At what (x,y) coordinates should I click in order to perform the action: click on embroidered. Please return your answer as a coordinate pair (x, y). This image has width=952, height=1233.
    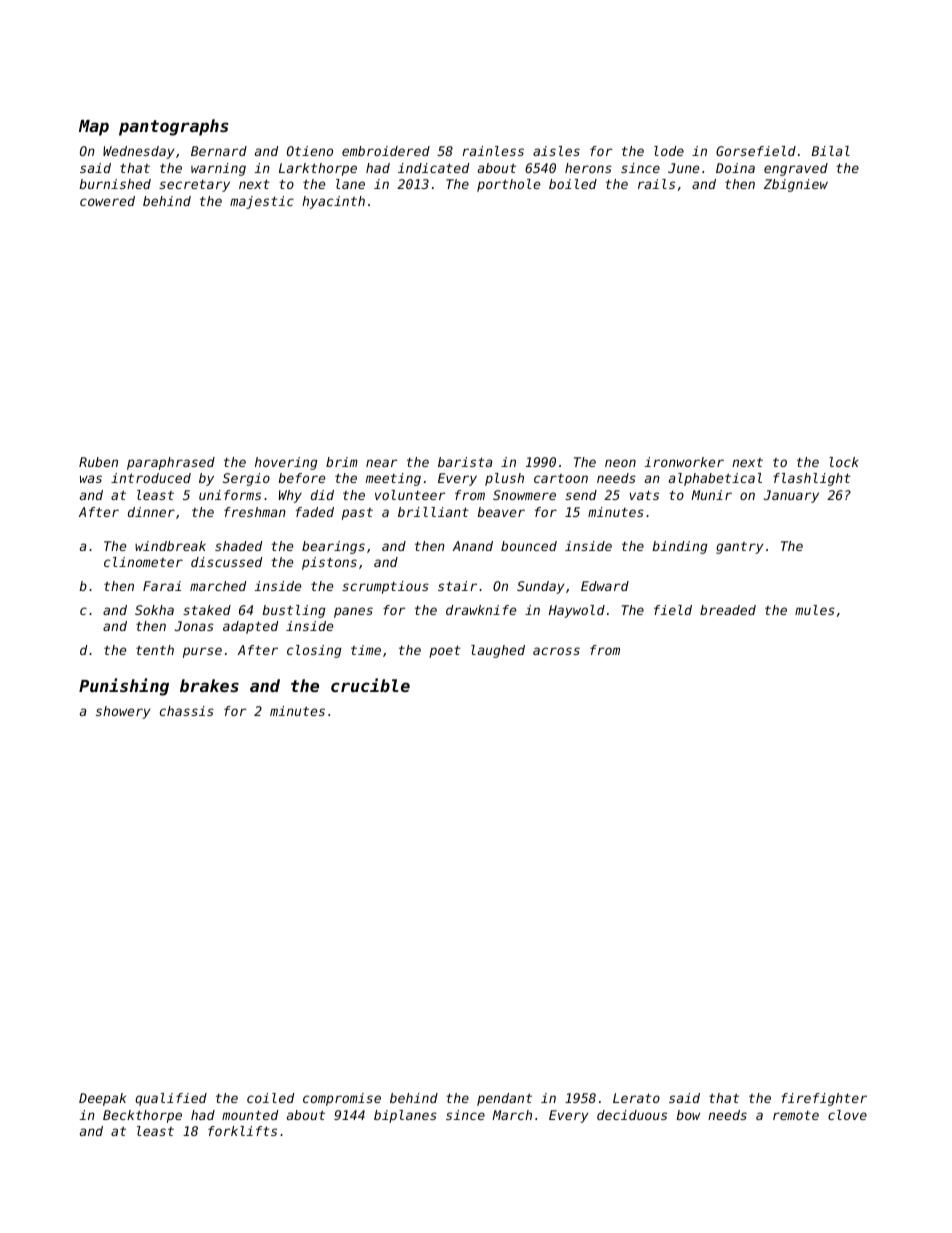
    Looking at the image, I should click on (386, 151).
